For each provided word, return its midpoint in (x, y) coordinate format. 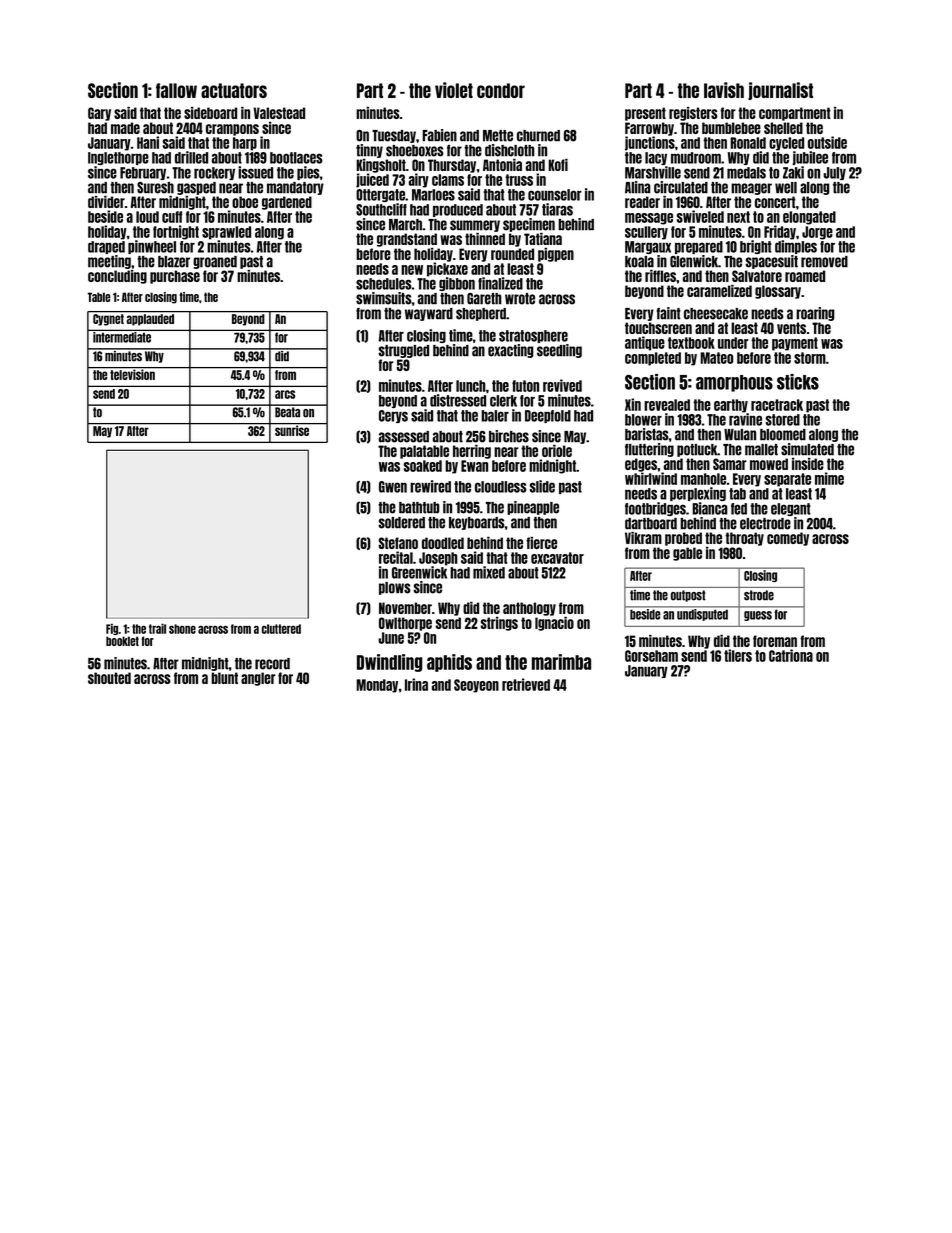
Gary (99, 114)
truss (519, 180)
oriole (557, 451)
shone (182, 629)
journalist (780, 91)
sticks (798, 382)
